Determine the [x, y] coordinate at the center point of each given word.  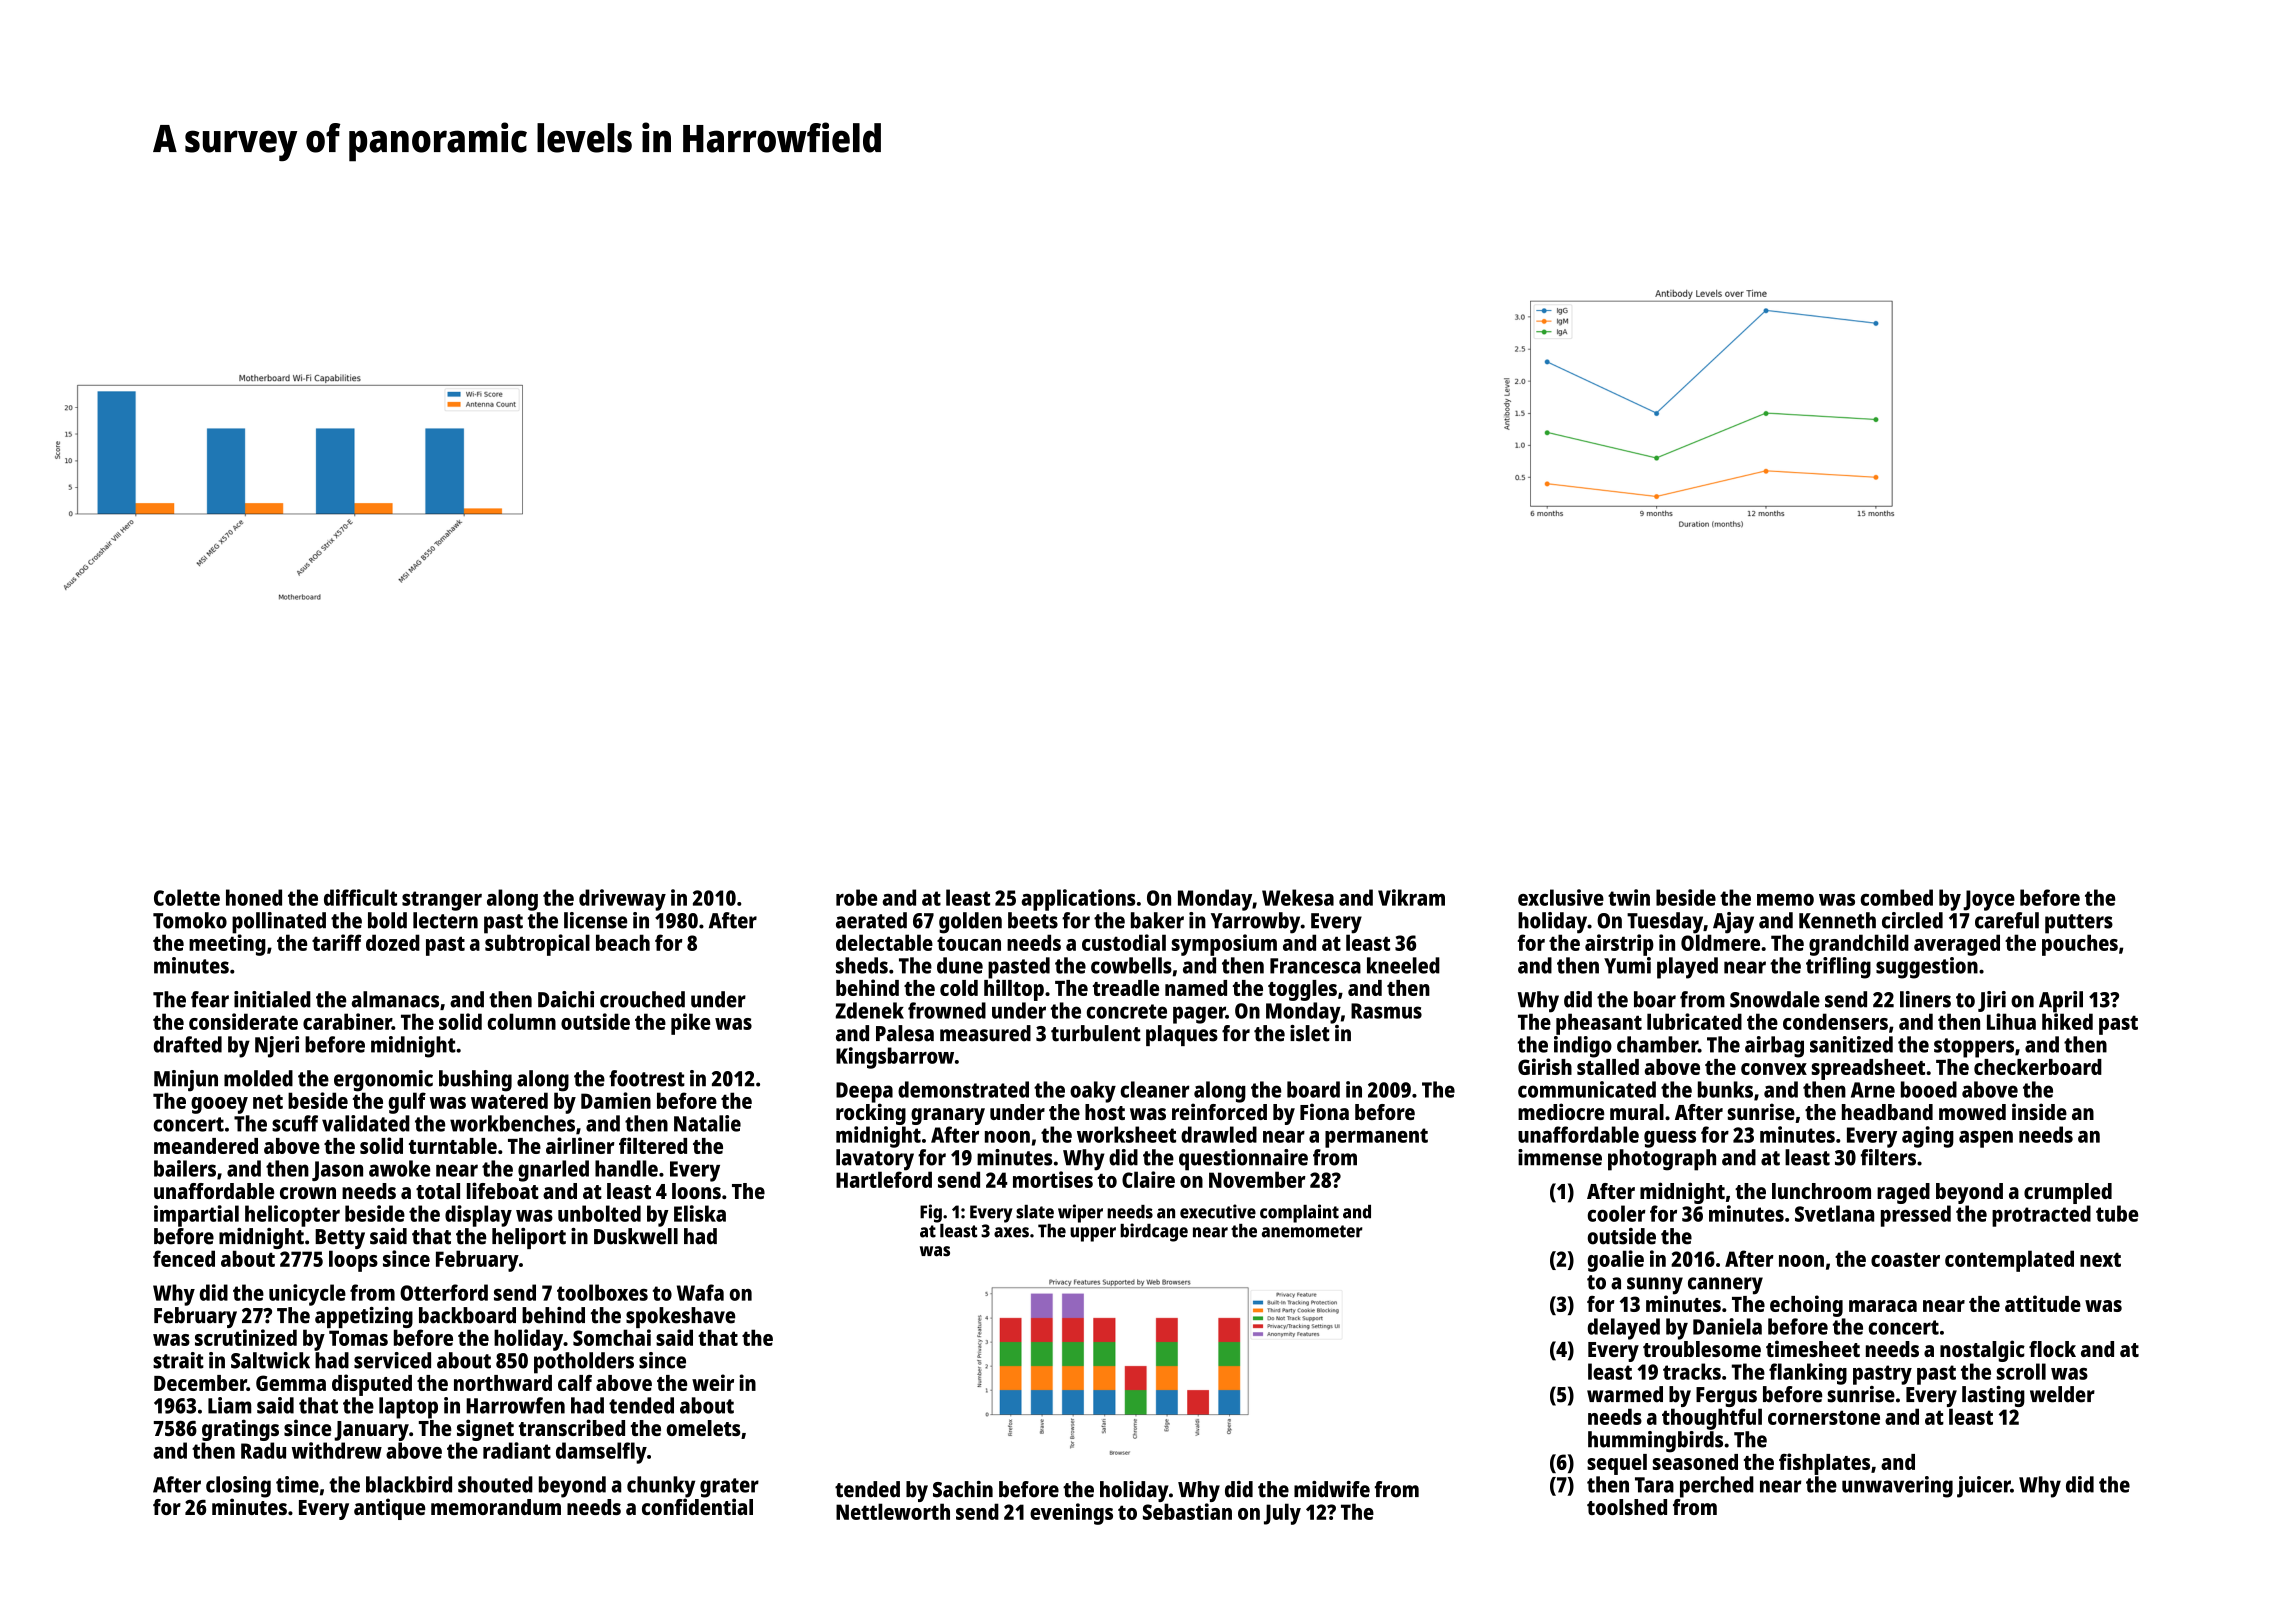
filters [1888, 1157]
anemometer [1312, 1231]
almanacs [395, 999]
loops [353, 1261]
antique [389, 1509]
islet [1310, 1033]
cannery [1725, 1286]
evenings [1071, 1514]
